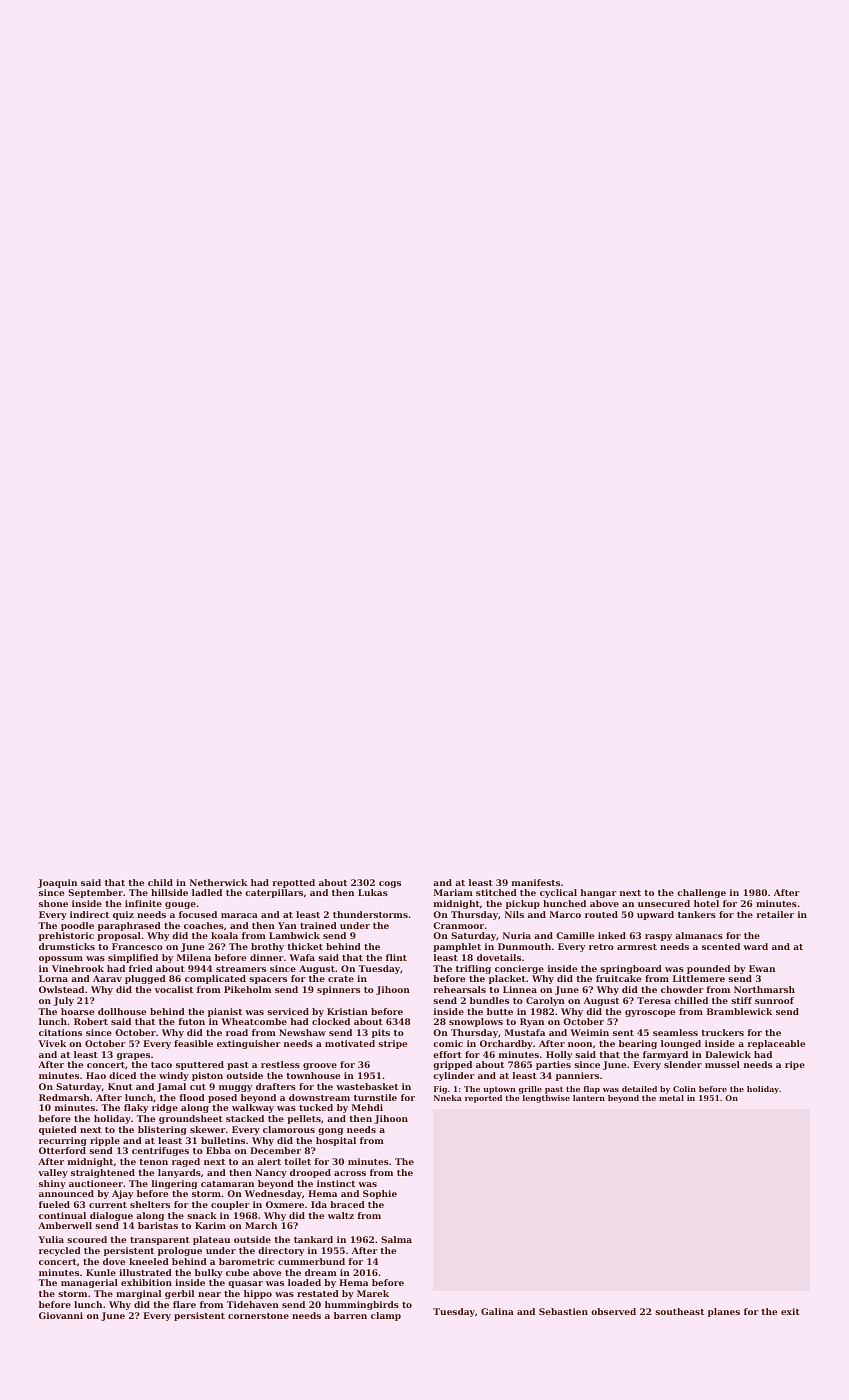 This page has width=849, height=1400. I want to click on serviced, so click(288, 1011).
